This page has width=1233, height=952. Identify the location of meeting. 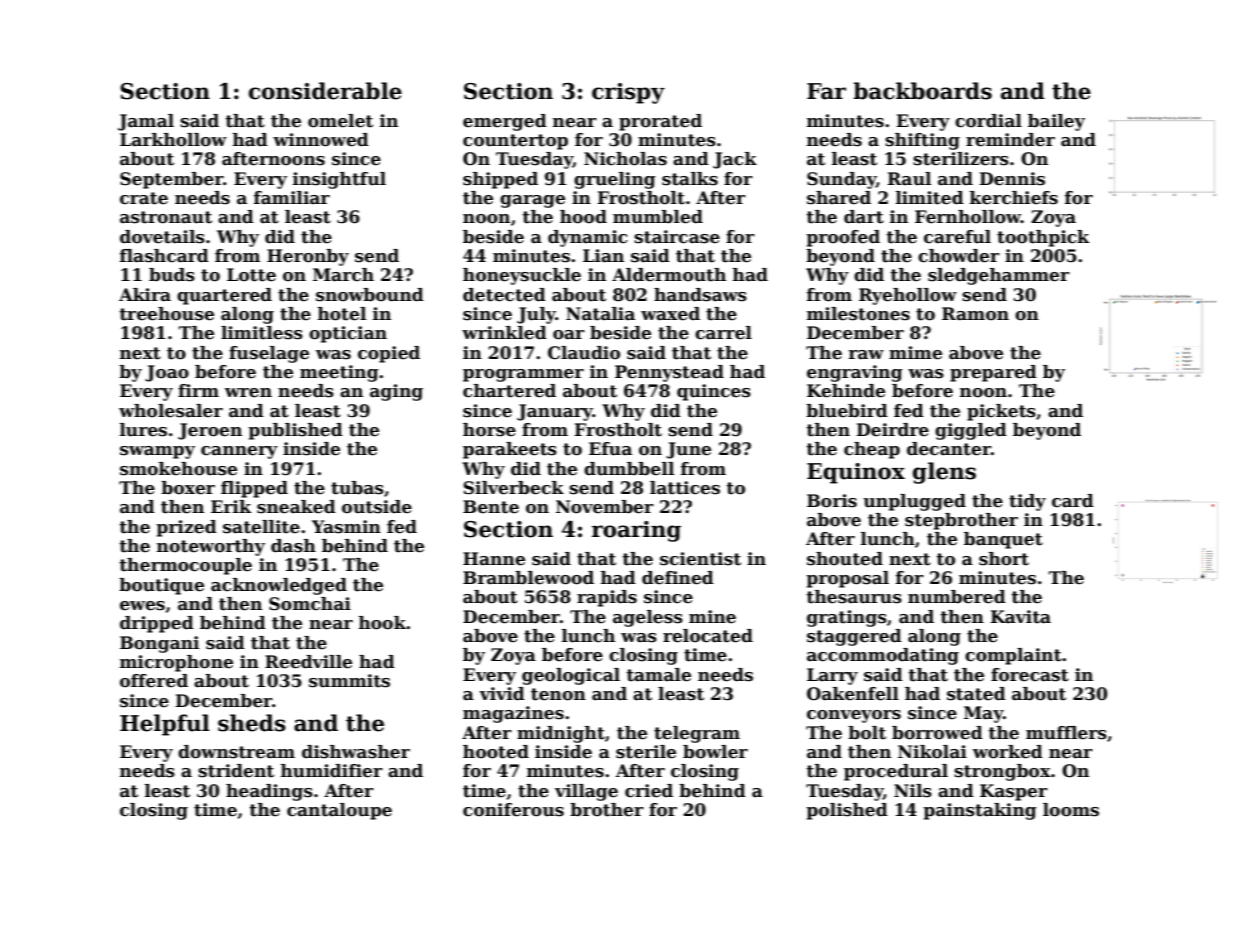
(339, 373).
